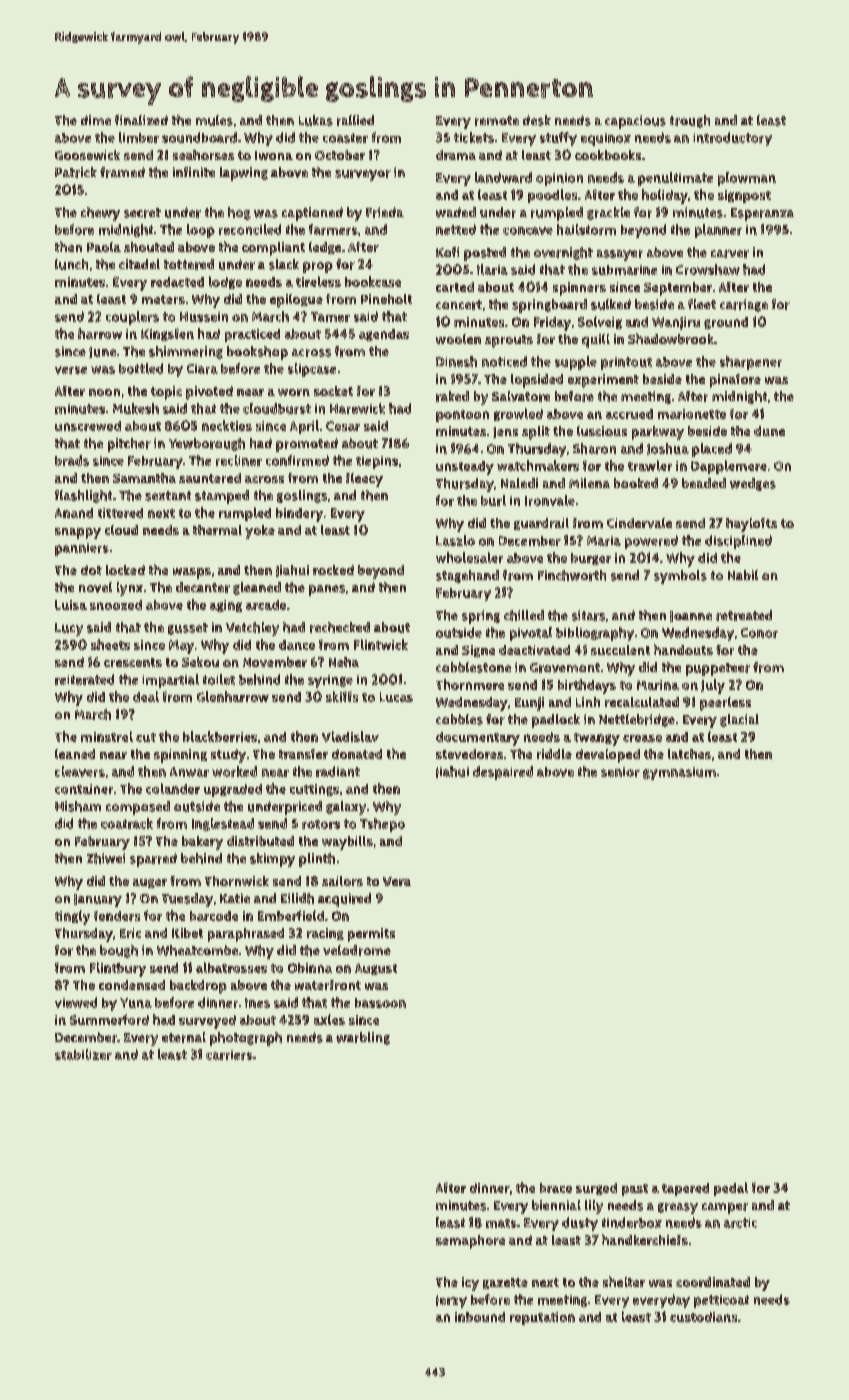 The width and height of the screenshot is (849, 1400). What do you see at coordinates (691, 616) in the screenshot?
I see `Joanne` at bounding box center [691, 616].
